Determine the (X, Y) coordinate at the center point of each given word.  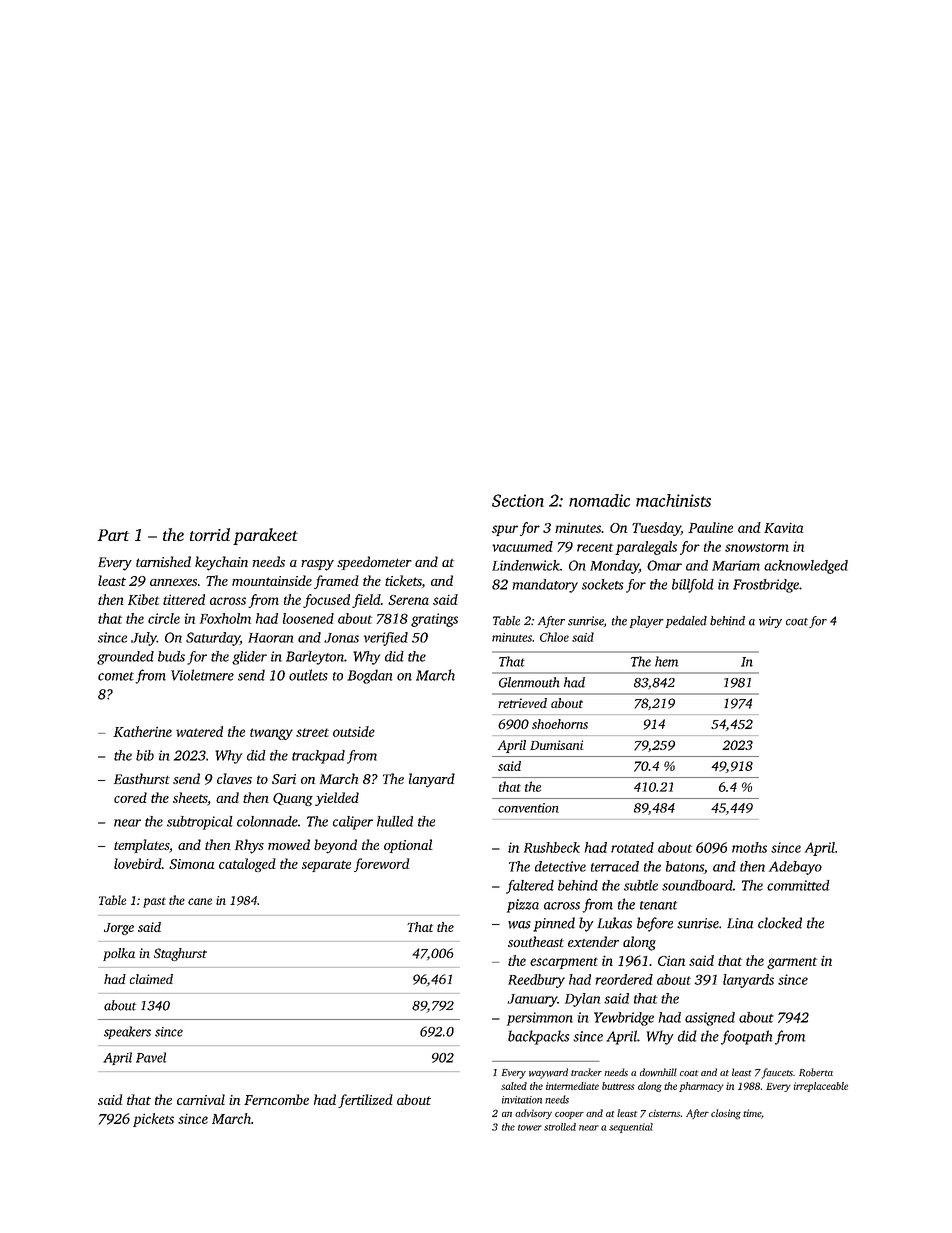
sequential (631, 1128)
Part (113, 535)
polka (119, 954)
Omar (664, 565)
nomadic (599, 500)
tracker (586, 1072)
